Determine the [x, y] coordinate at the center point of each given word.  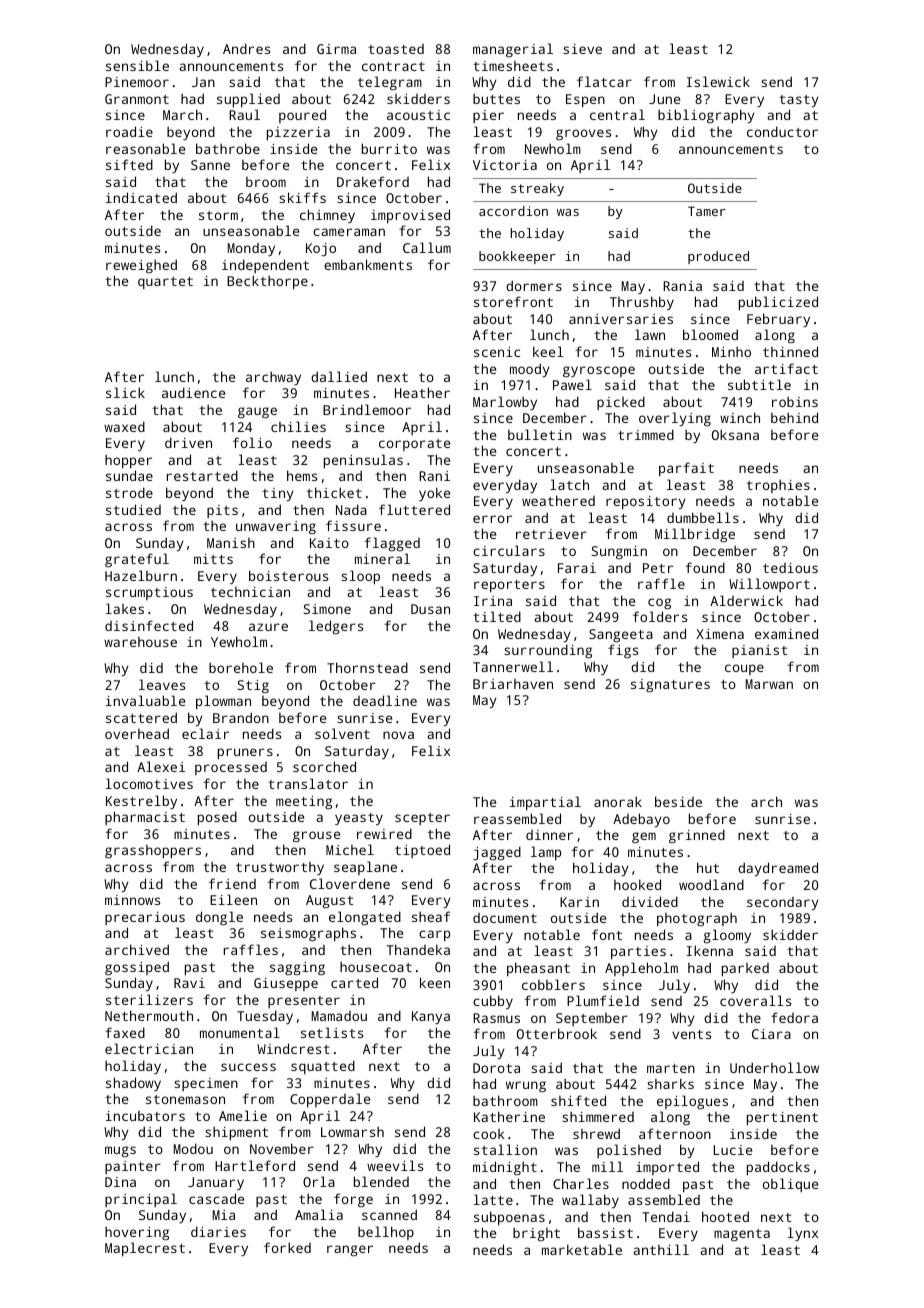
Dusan [430, 609]
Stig [253, 686]
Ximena [720, 634]
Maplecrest [145, 1249]
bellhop [386, 1233]
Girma [336, 49]
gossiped [137, 968]
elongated [365, 918]
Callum [427, 247]
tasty [799, 101]
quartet [165, 283]
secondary [783, 903]
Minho [731, 351]
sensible [137, 65]
